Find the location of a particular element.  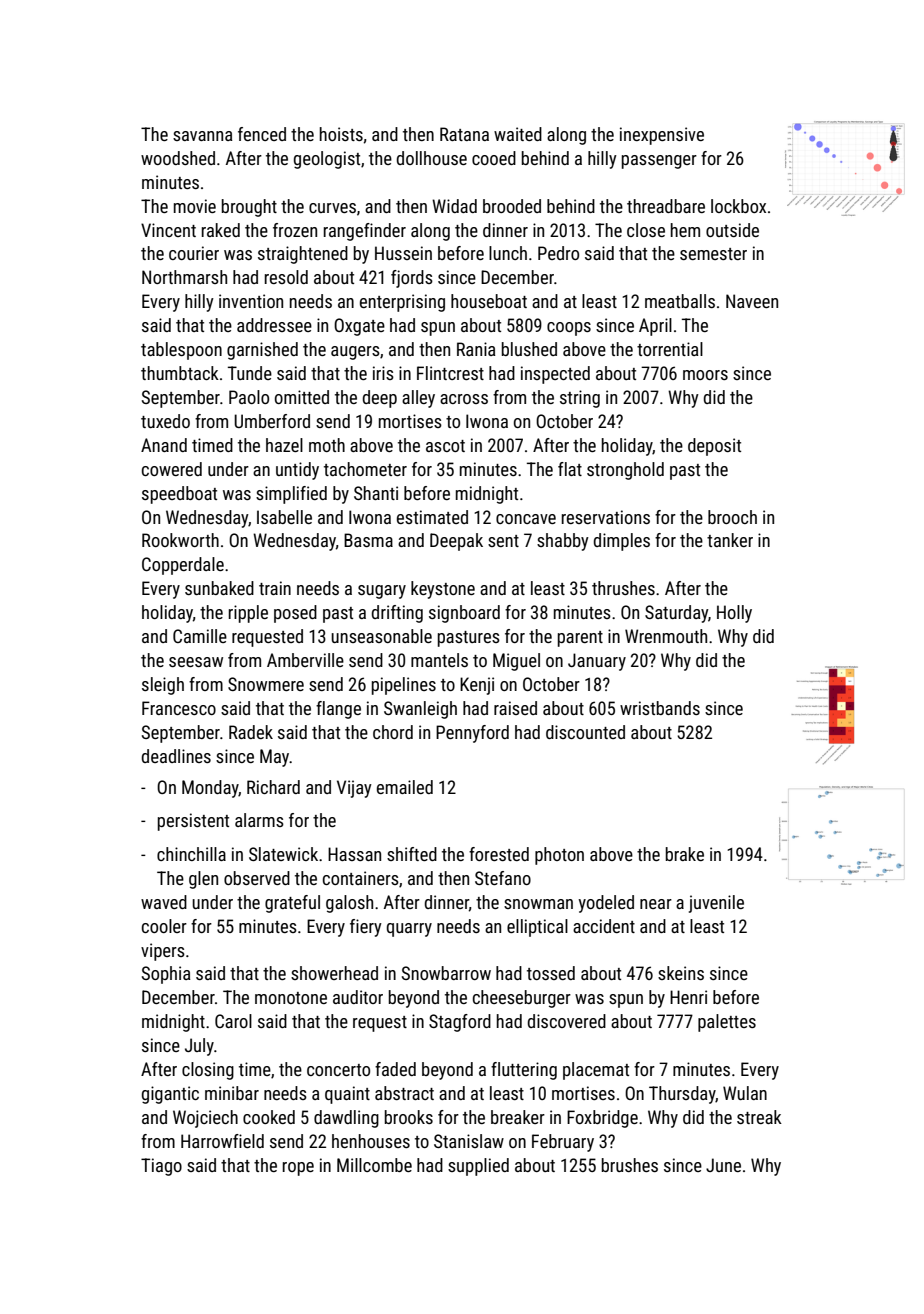

shifted is located at coordinates (412, 854).
